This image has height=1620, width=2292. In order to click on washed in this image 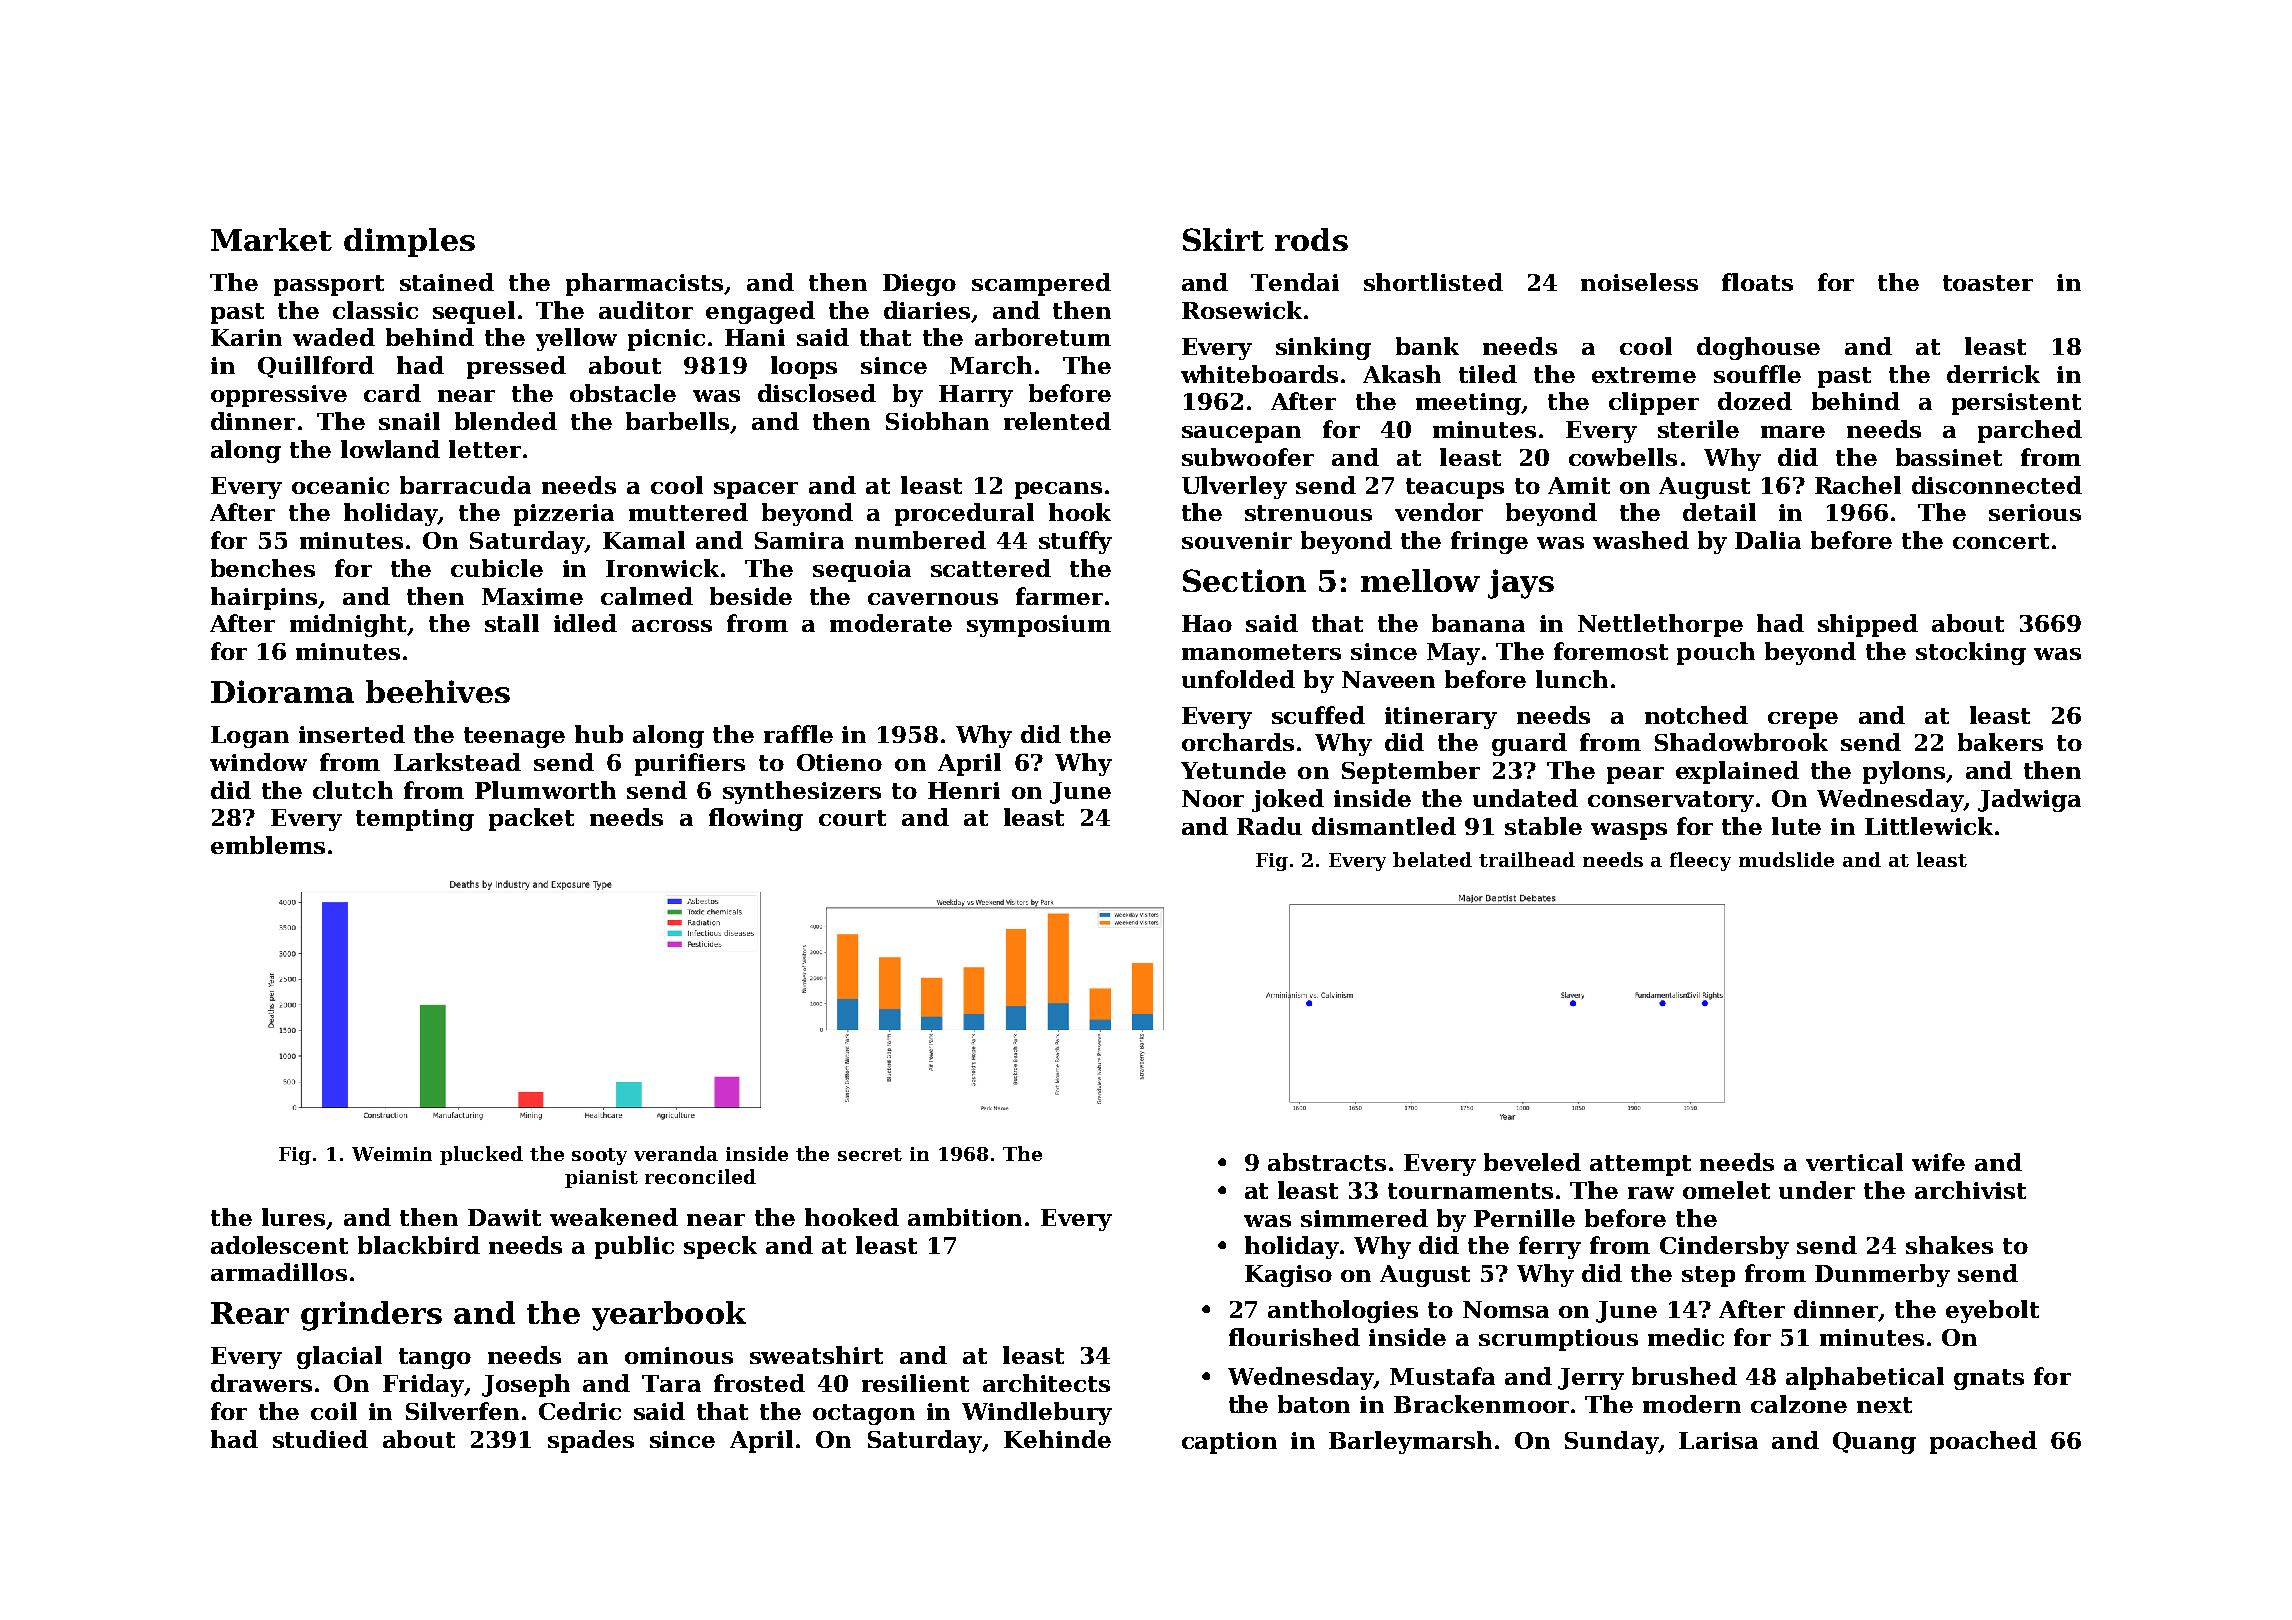, I will do `click(1641, 540)`.
